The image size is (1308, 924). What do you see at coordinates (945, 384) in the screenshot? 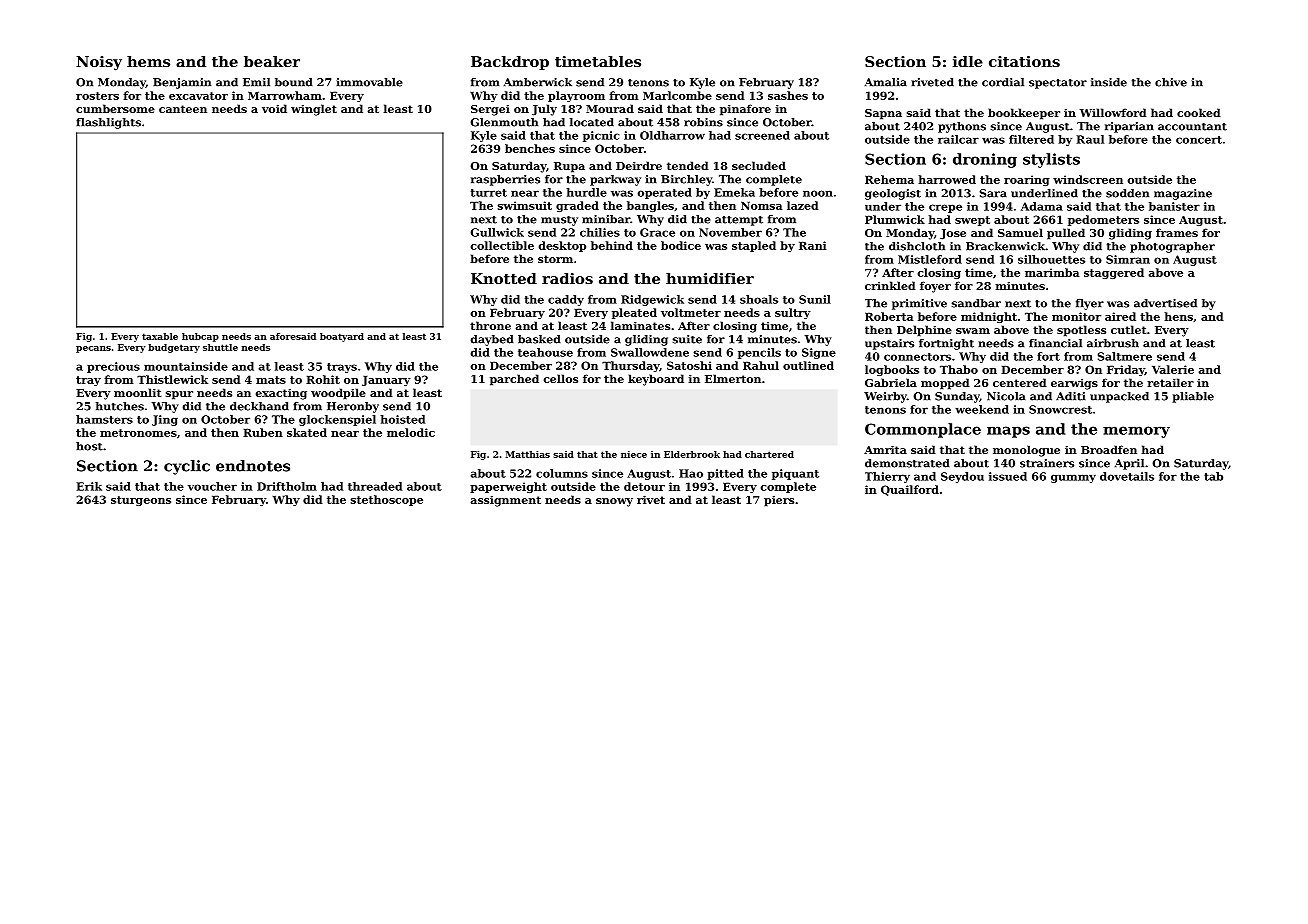
I see `mopped` at bounding box center [945, 384].
